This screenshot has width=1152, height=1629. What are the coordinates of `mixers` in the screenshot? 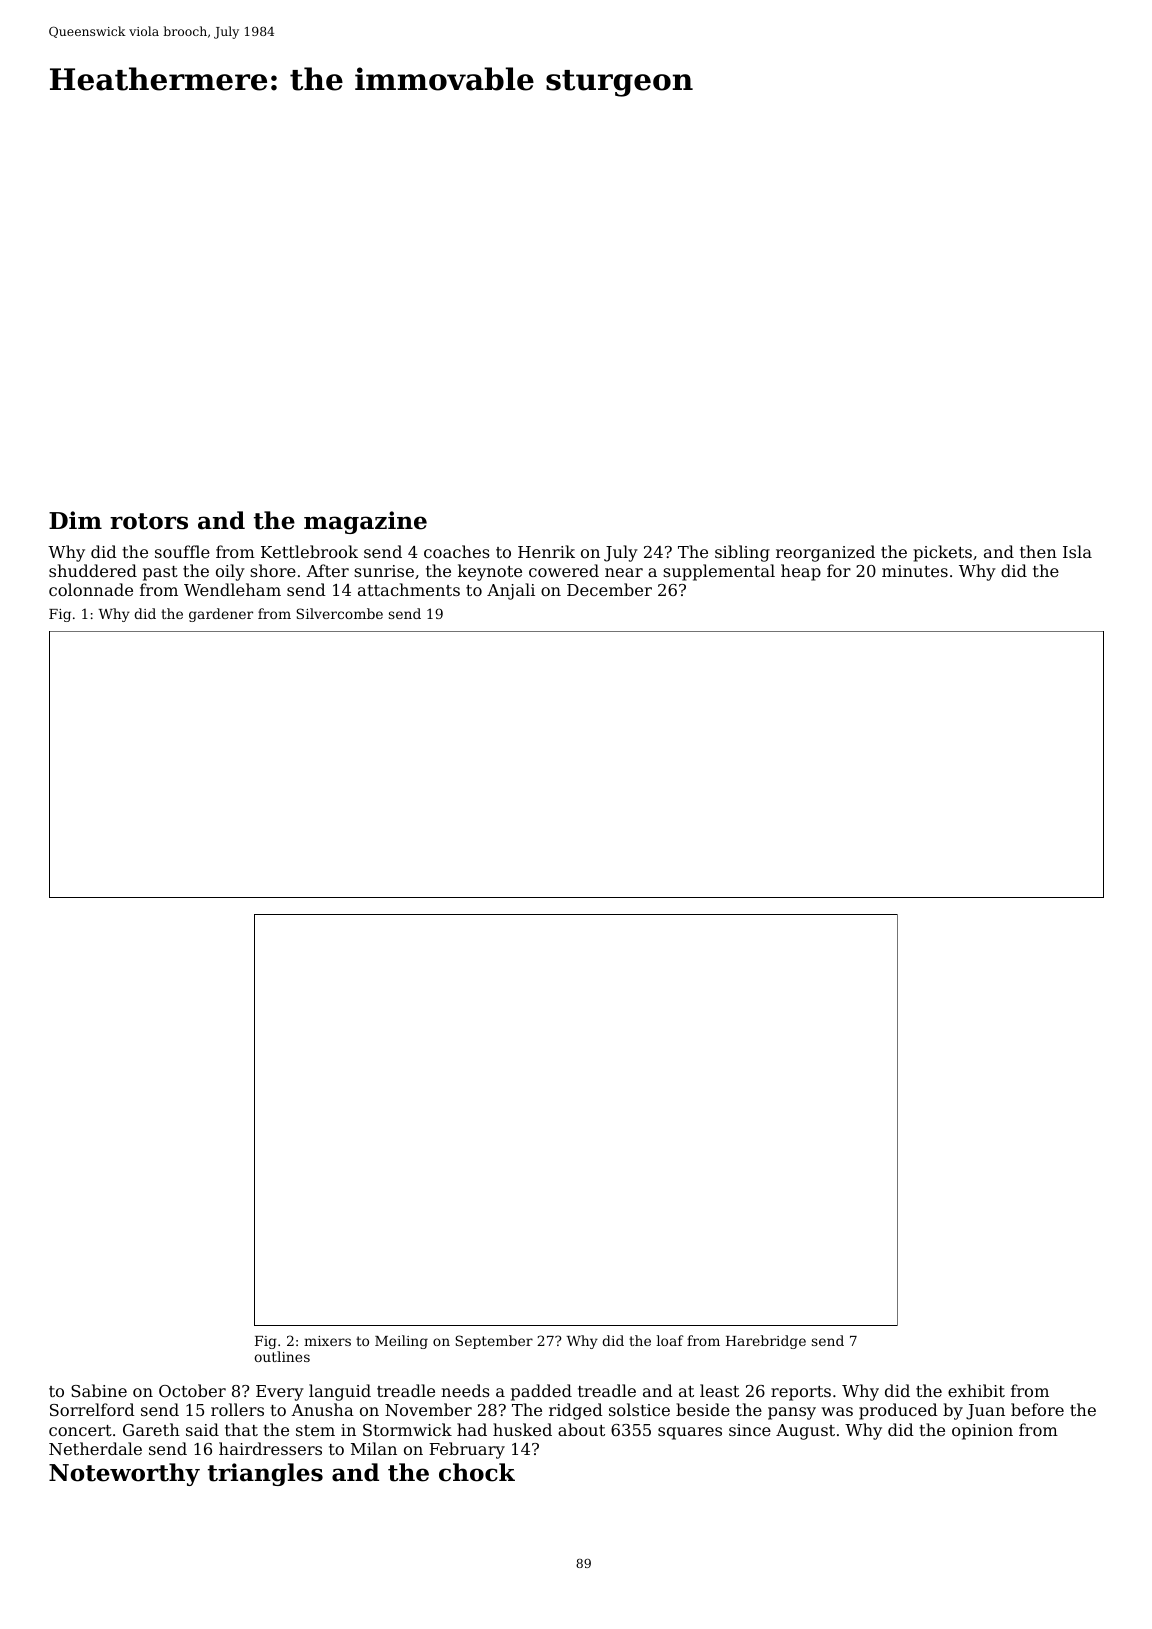 It's located at (327, 1341).
